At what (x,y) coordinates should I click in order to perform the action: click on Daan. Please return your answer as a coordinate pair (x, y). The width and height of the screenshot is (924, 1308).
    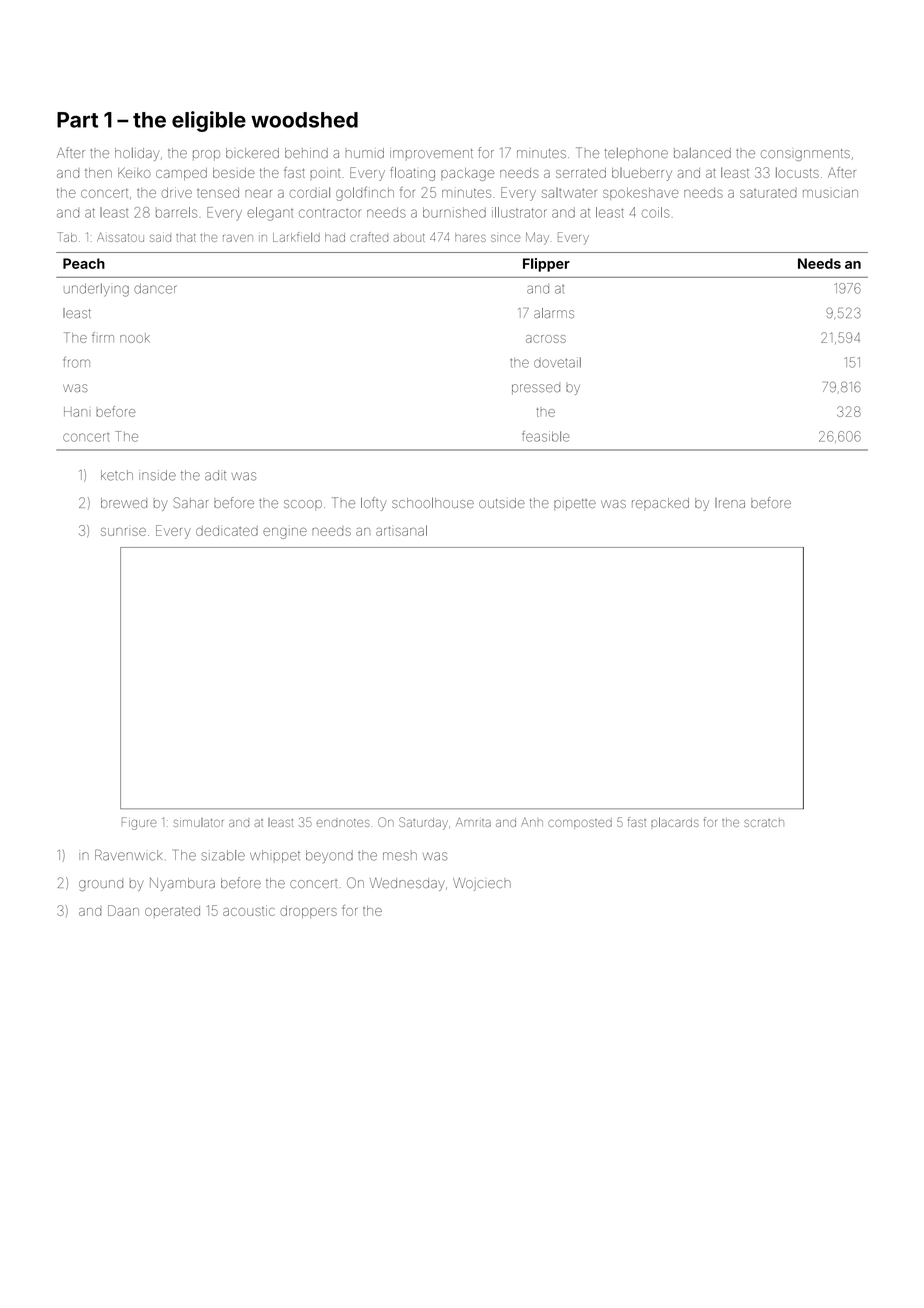
    Looking at the image, I should click on (123, 910).
